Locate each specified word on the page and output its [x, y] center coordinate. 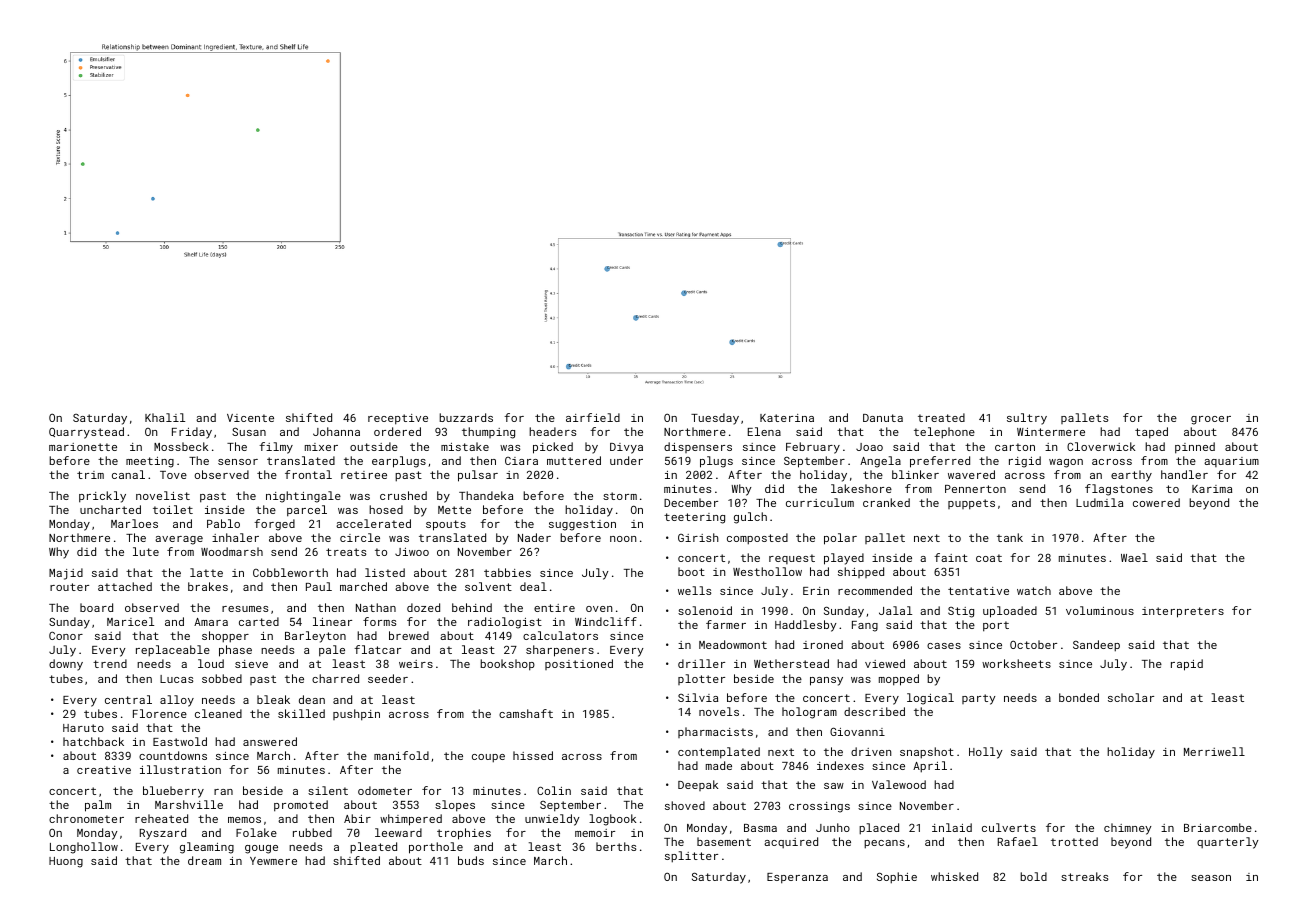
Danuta [883, 418]
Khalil [165, 417]
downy [66, 665]
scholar [1131, 697]
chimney [1128, 829]
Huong [66, 862]
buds [471, 860]
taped [1151, 433]
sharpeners [560, 651]
